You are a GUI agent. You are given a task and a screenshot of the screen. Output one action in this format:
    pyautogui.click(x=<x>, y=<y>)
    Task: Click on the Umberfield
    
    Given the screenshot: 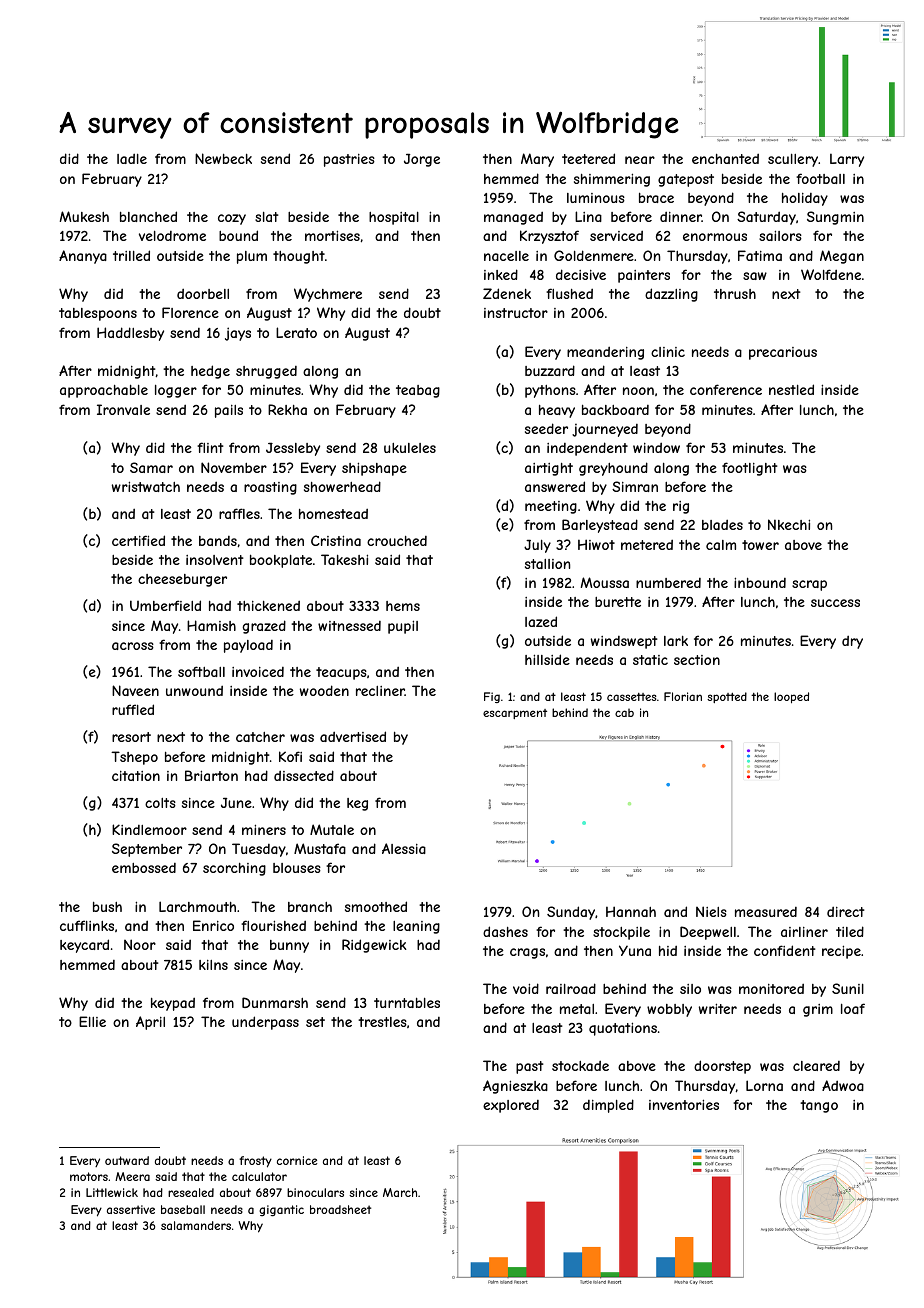 What is the action you would take?
    pyautogui.click(x=165, y=605)
